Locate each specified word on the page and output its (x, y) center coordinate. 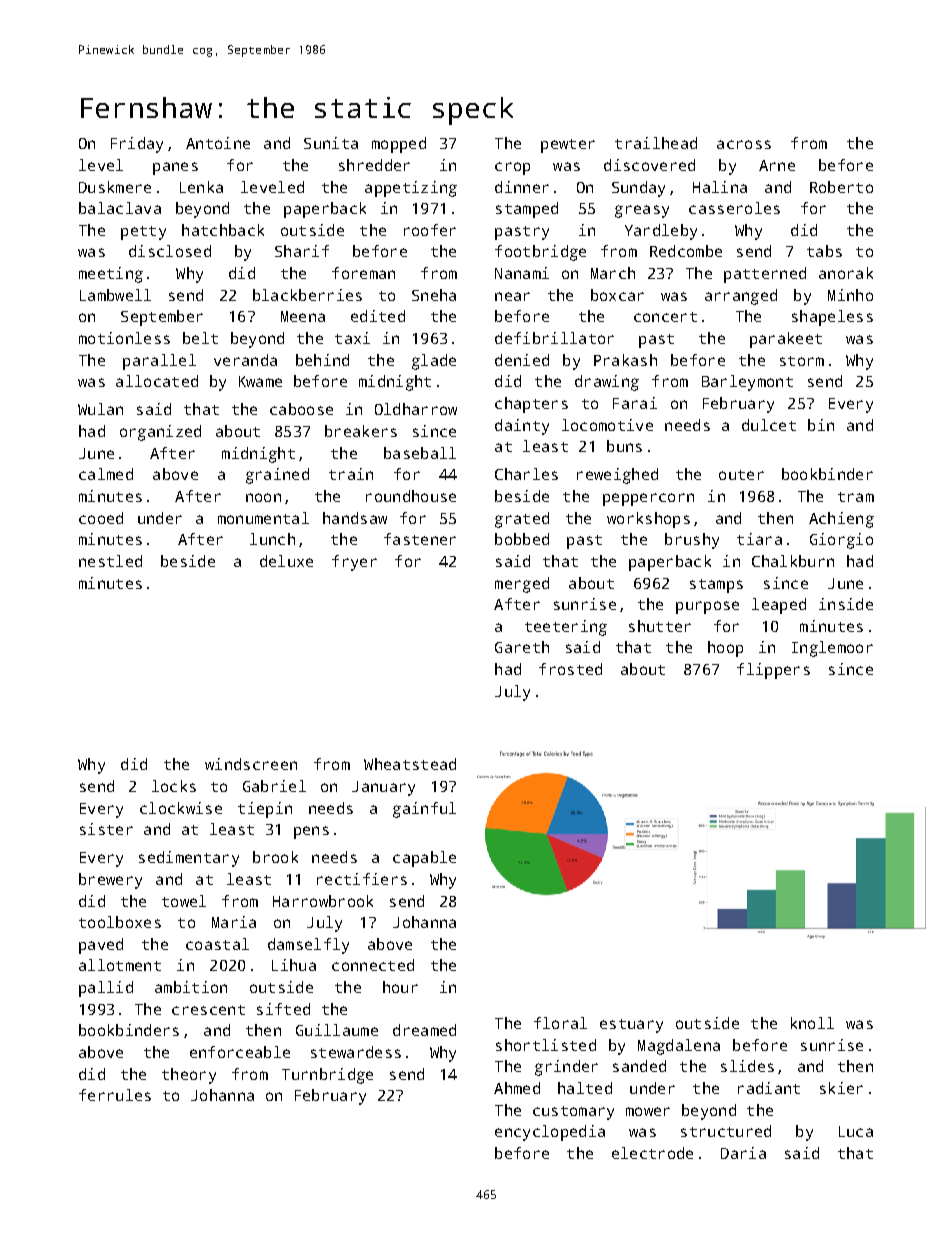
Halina (720, 187)
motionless (124, 338)
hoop (725, 649)
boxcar (617, 295)
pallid (106, 989)
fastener (420, 539)
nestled (110, 561)
